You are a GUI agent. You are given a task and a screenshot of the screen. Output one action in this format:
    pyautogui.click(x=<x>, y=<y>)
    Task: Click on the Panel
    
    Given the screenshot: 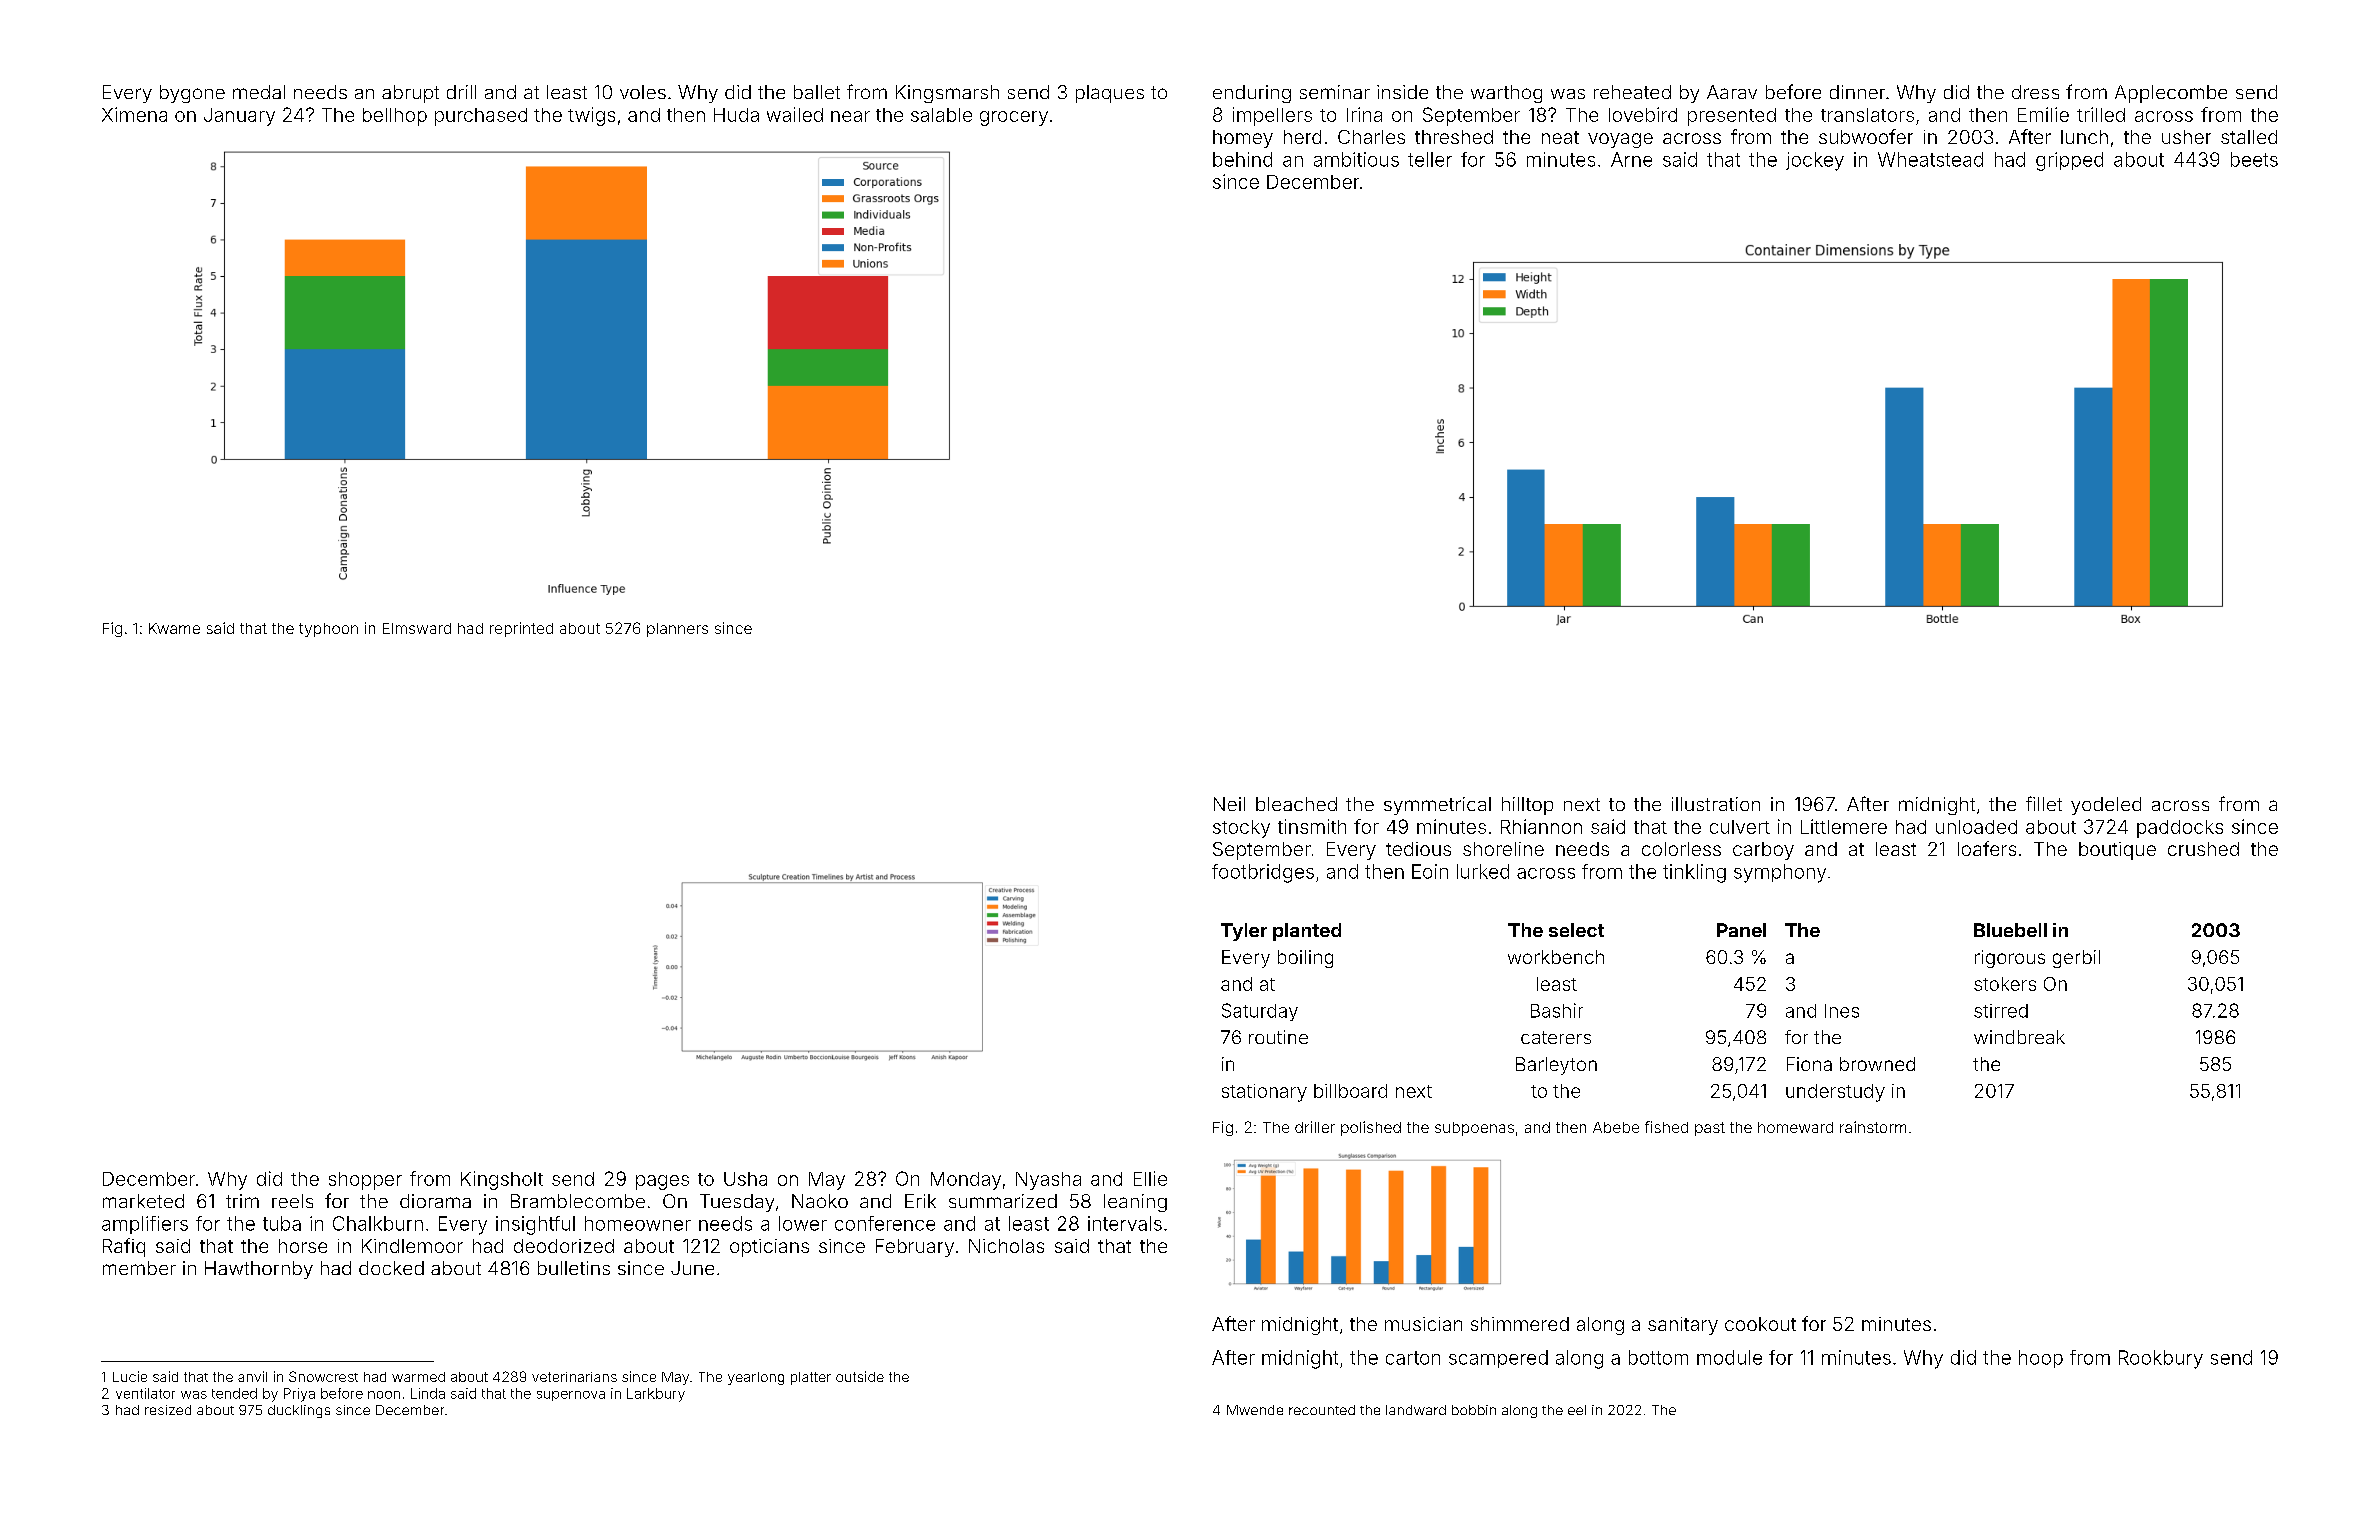 What is the action you would take?
    pyautogui.click(x=1741, y=930)
